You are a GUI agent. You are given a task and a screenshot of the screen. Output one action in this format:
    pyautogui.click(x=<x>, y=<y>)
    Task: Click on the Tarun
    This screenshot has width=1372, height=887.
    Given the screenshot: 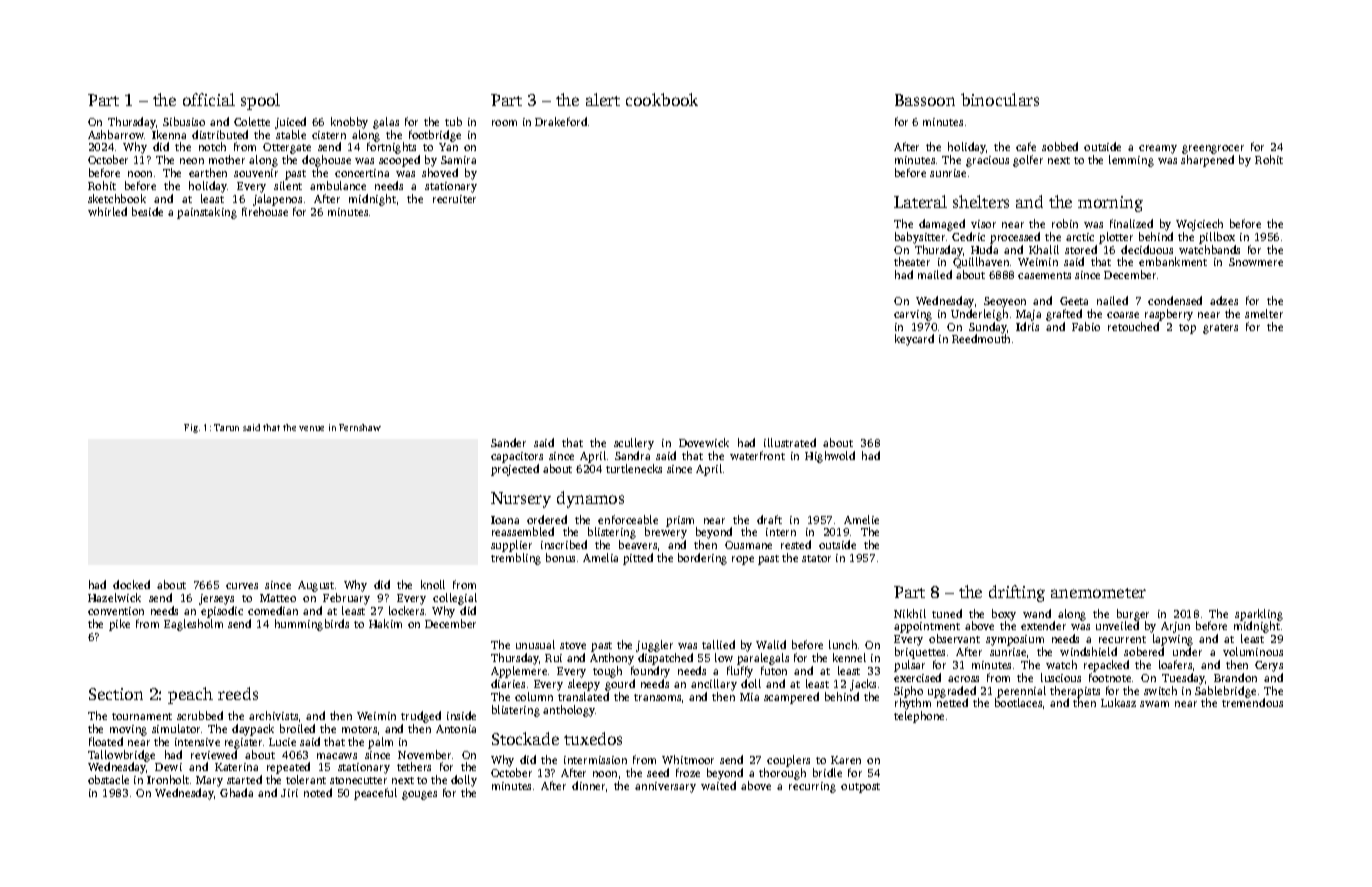 What is the action you would take?
    pyautogui.click(x=226, y=427)
